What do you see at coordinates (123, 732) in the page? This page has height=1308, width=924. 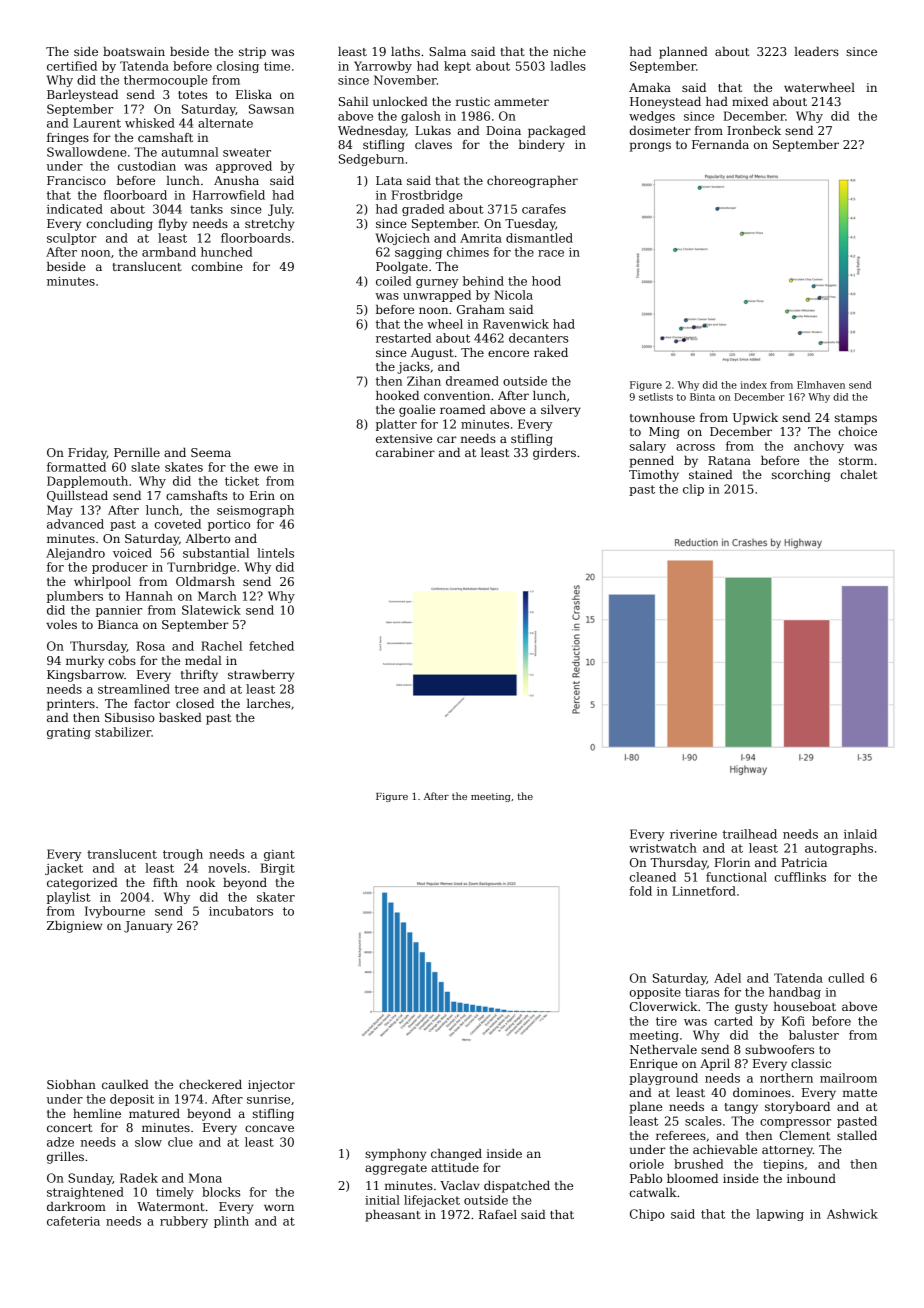 I see `stabilizer` at bounding box center [123, 732].
